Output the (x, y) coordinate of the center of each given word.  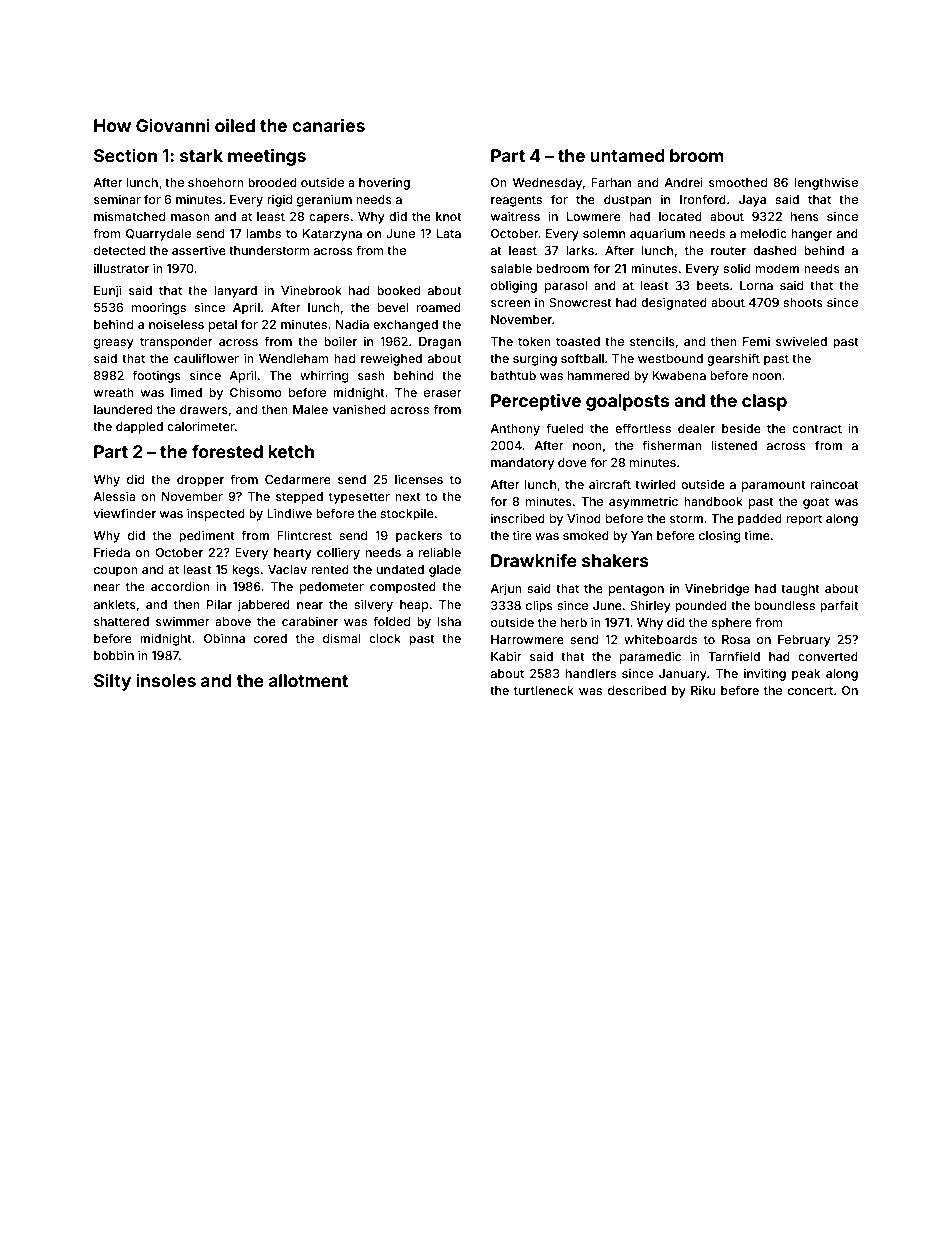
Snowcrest (580, 302)
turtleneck (544, 690)
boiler (340, 341)
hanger (812, 235)
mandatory (522, 464)
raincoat (835, 484)
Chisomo (256, 392)
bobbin (114, 655)
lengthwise (826, 183)
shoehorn (216, 182)
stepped (299, 498)
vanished (358, 409)
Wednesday (547, 184)
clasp (764, 402)
